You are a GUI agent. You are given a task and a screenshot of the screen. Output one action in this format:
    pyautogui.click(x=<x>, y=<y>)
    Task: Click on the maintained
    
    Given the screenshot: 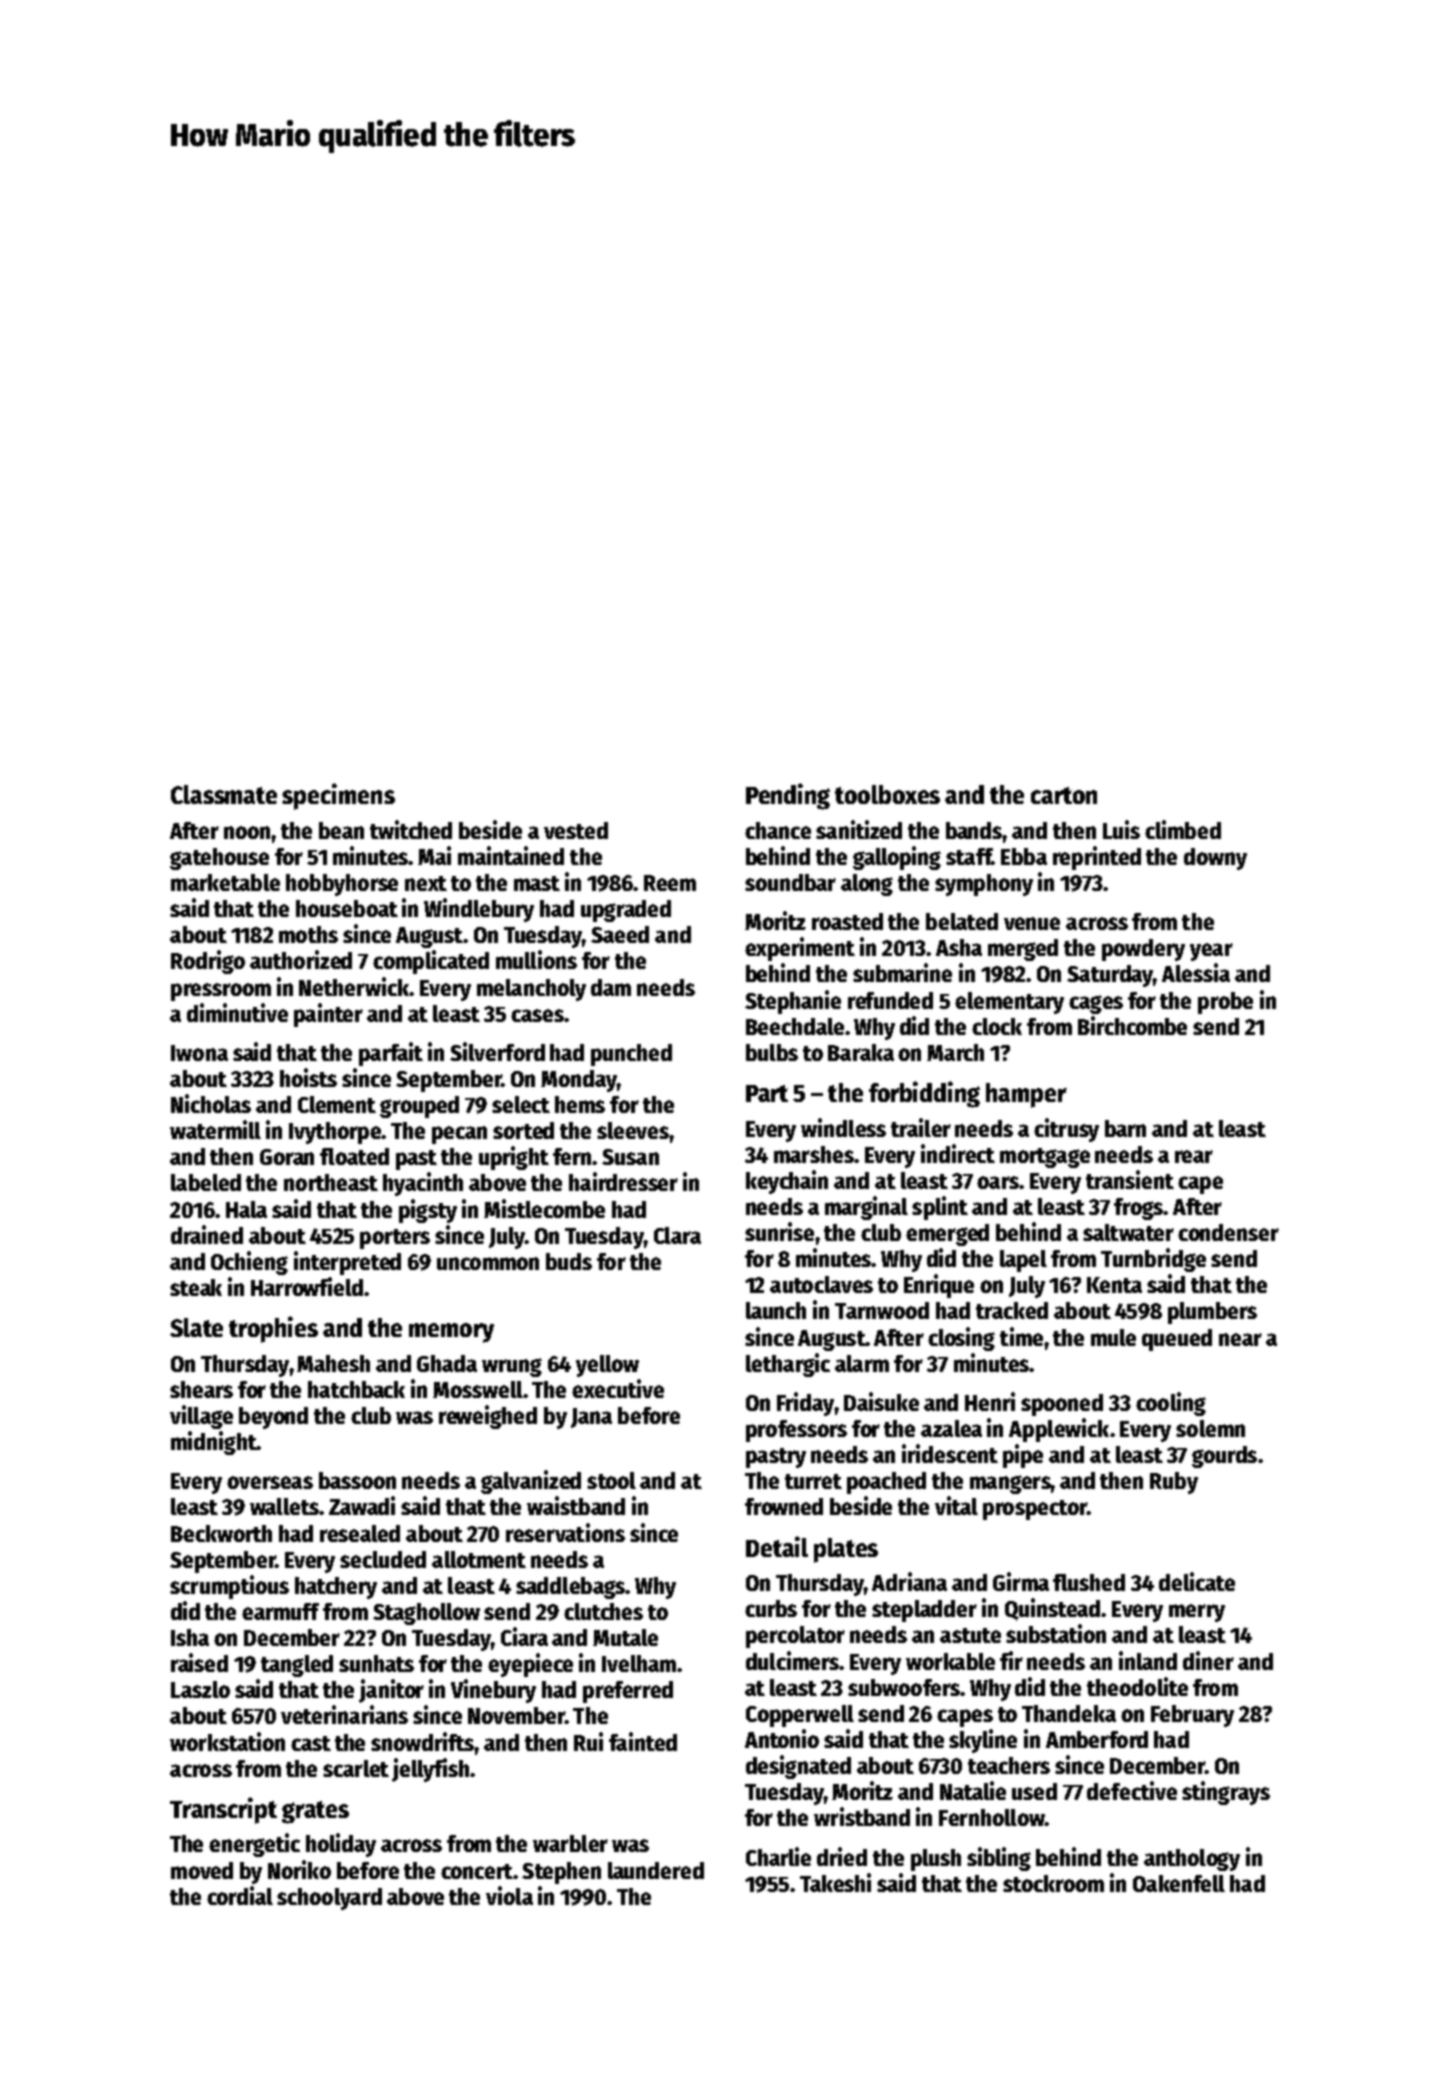 What is the action you would take?
    pyautogui.click(x=511, y=855)
